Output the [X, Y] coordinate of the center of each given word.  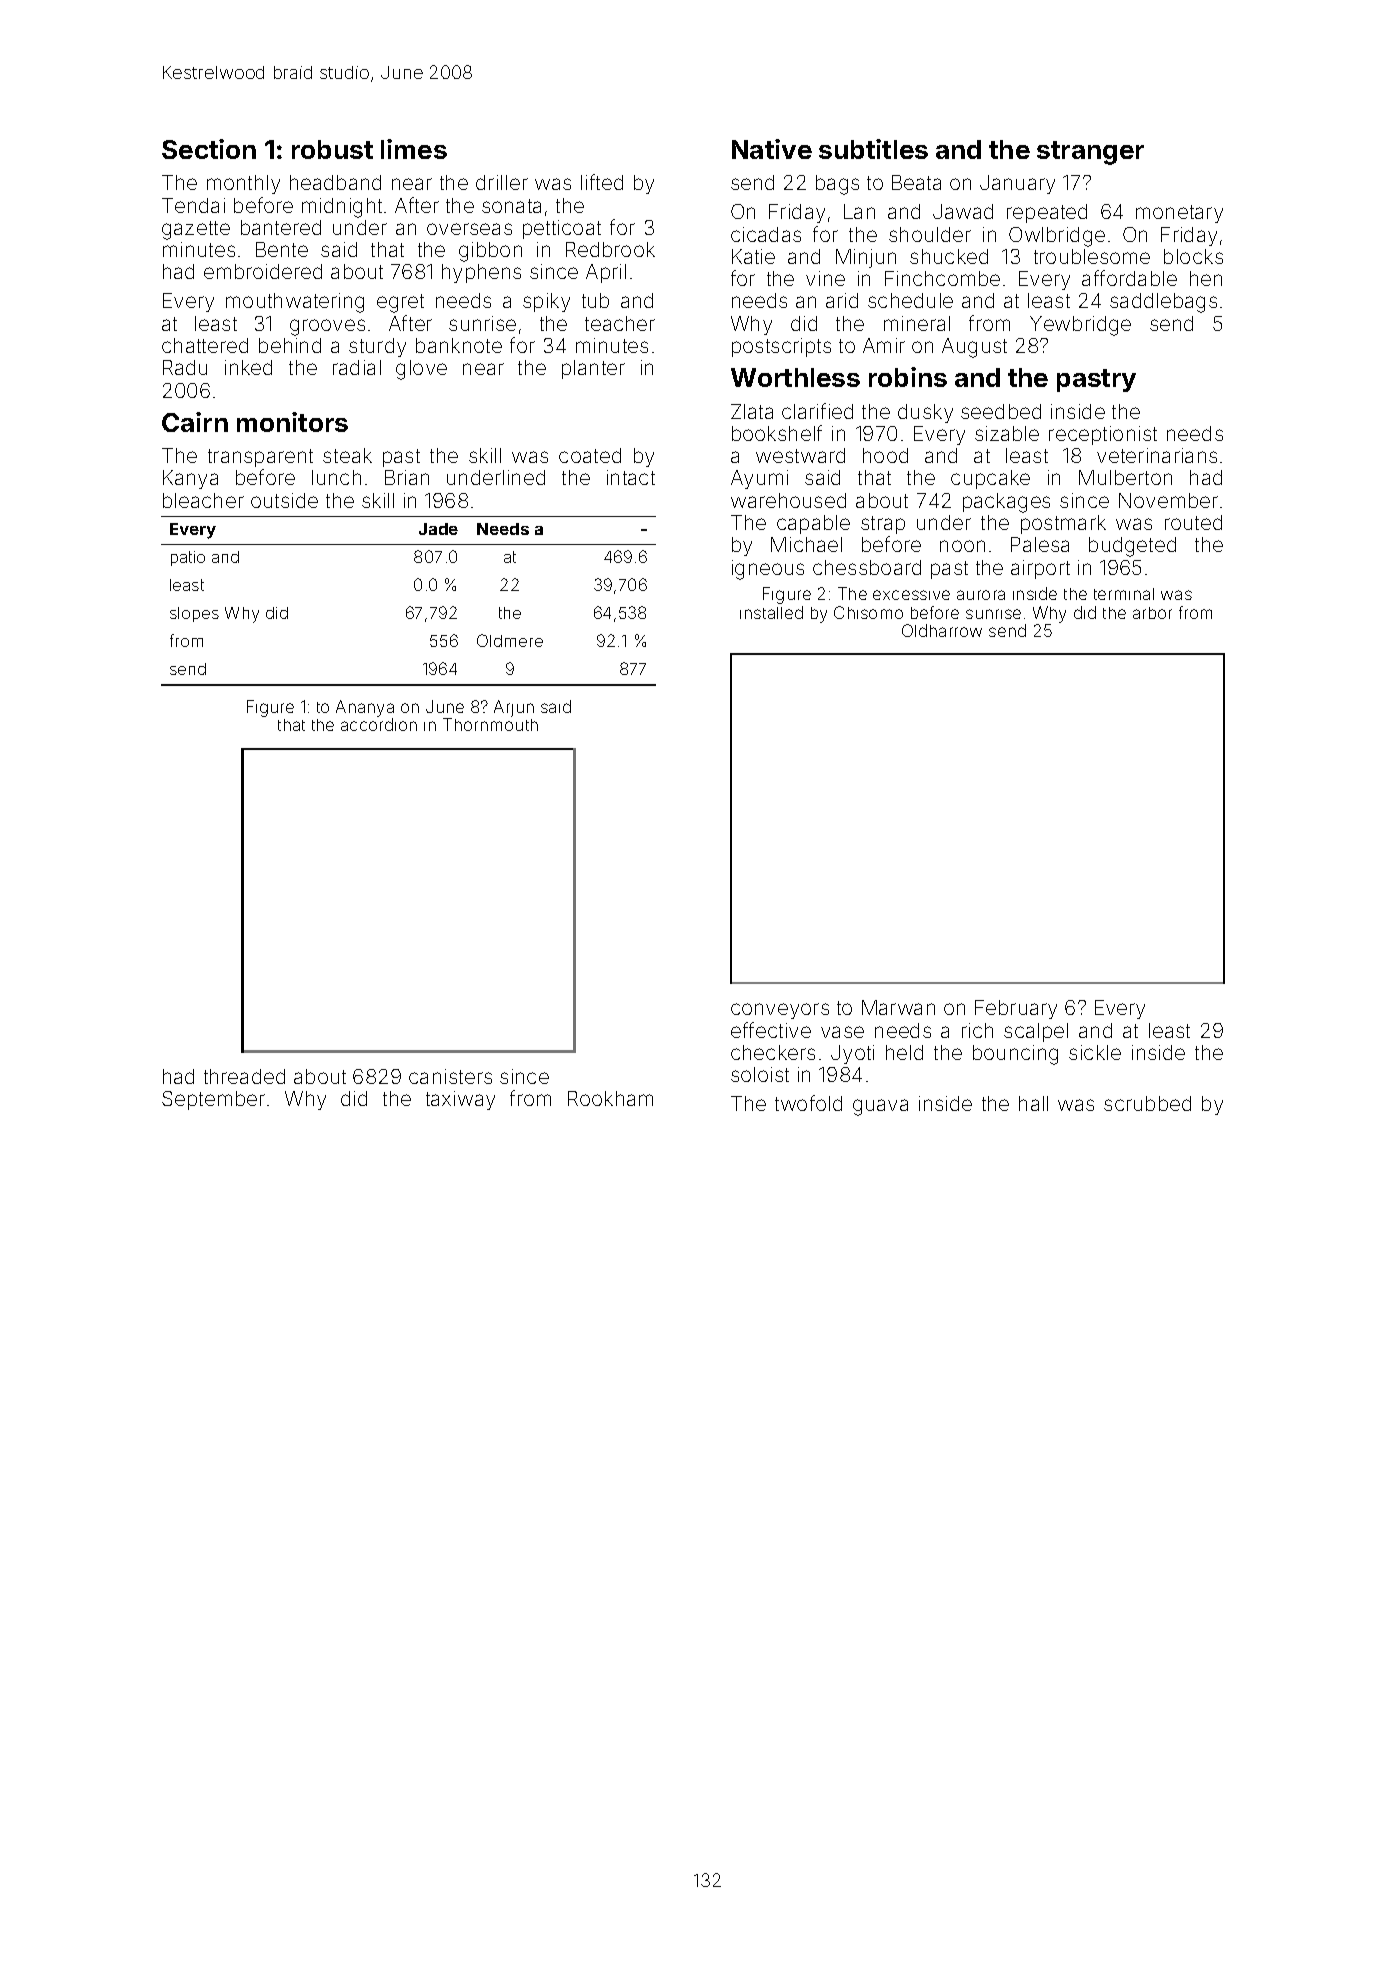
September [213, 1100]
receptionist [1103, 435]
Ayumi [759, 479]
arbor [1152, 613]
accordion [379, 724]
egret [400, 303]
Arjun [514, 708]
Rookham [610, 1098]
